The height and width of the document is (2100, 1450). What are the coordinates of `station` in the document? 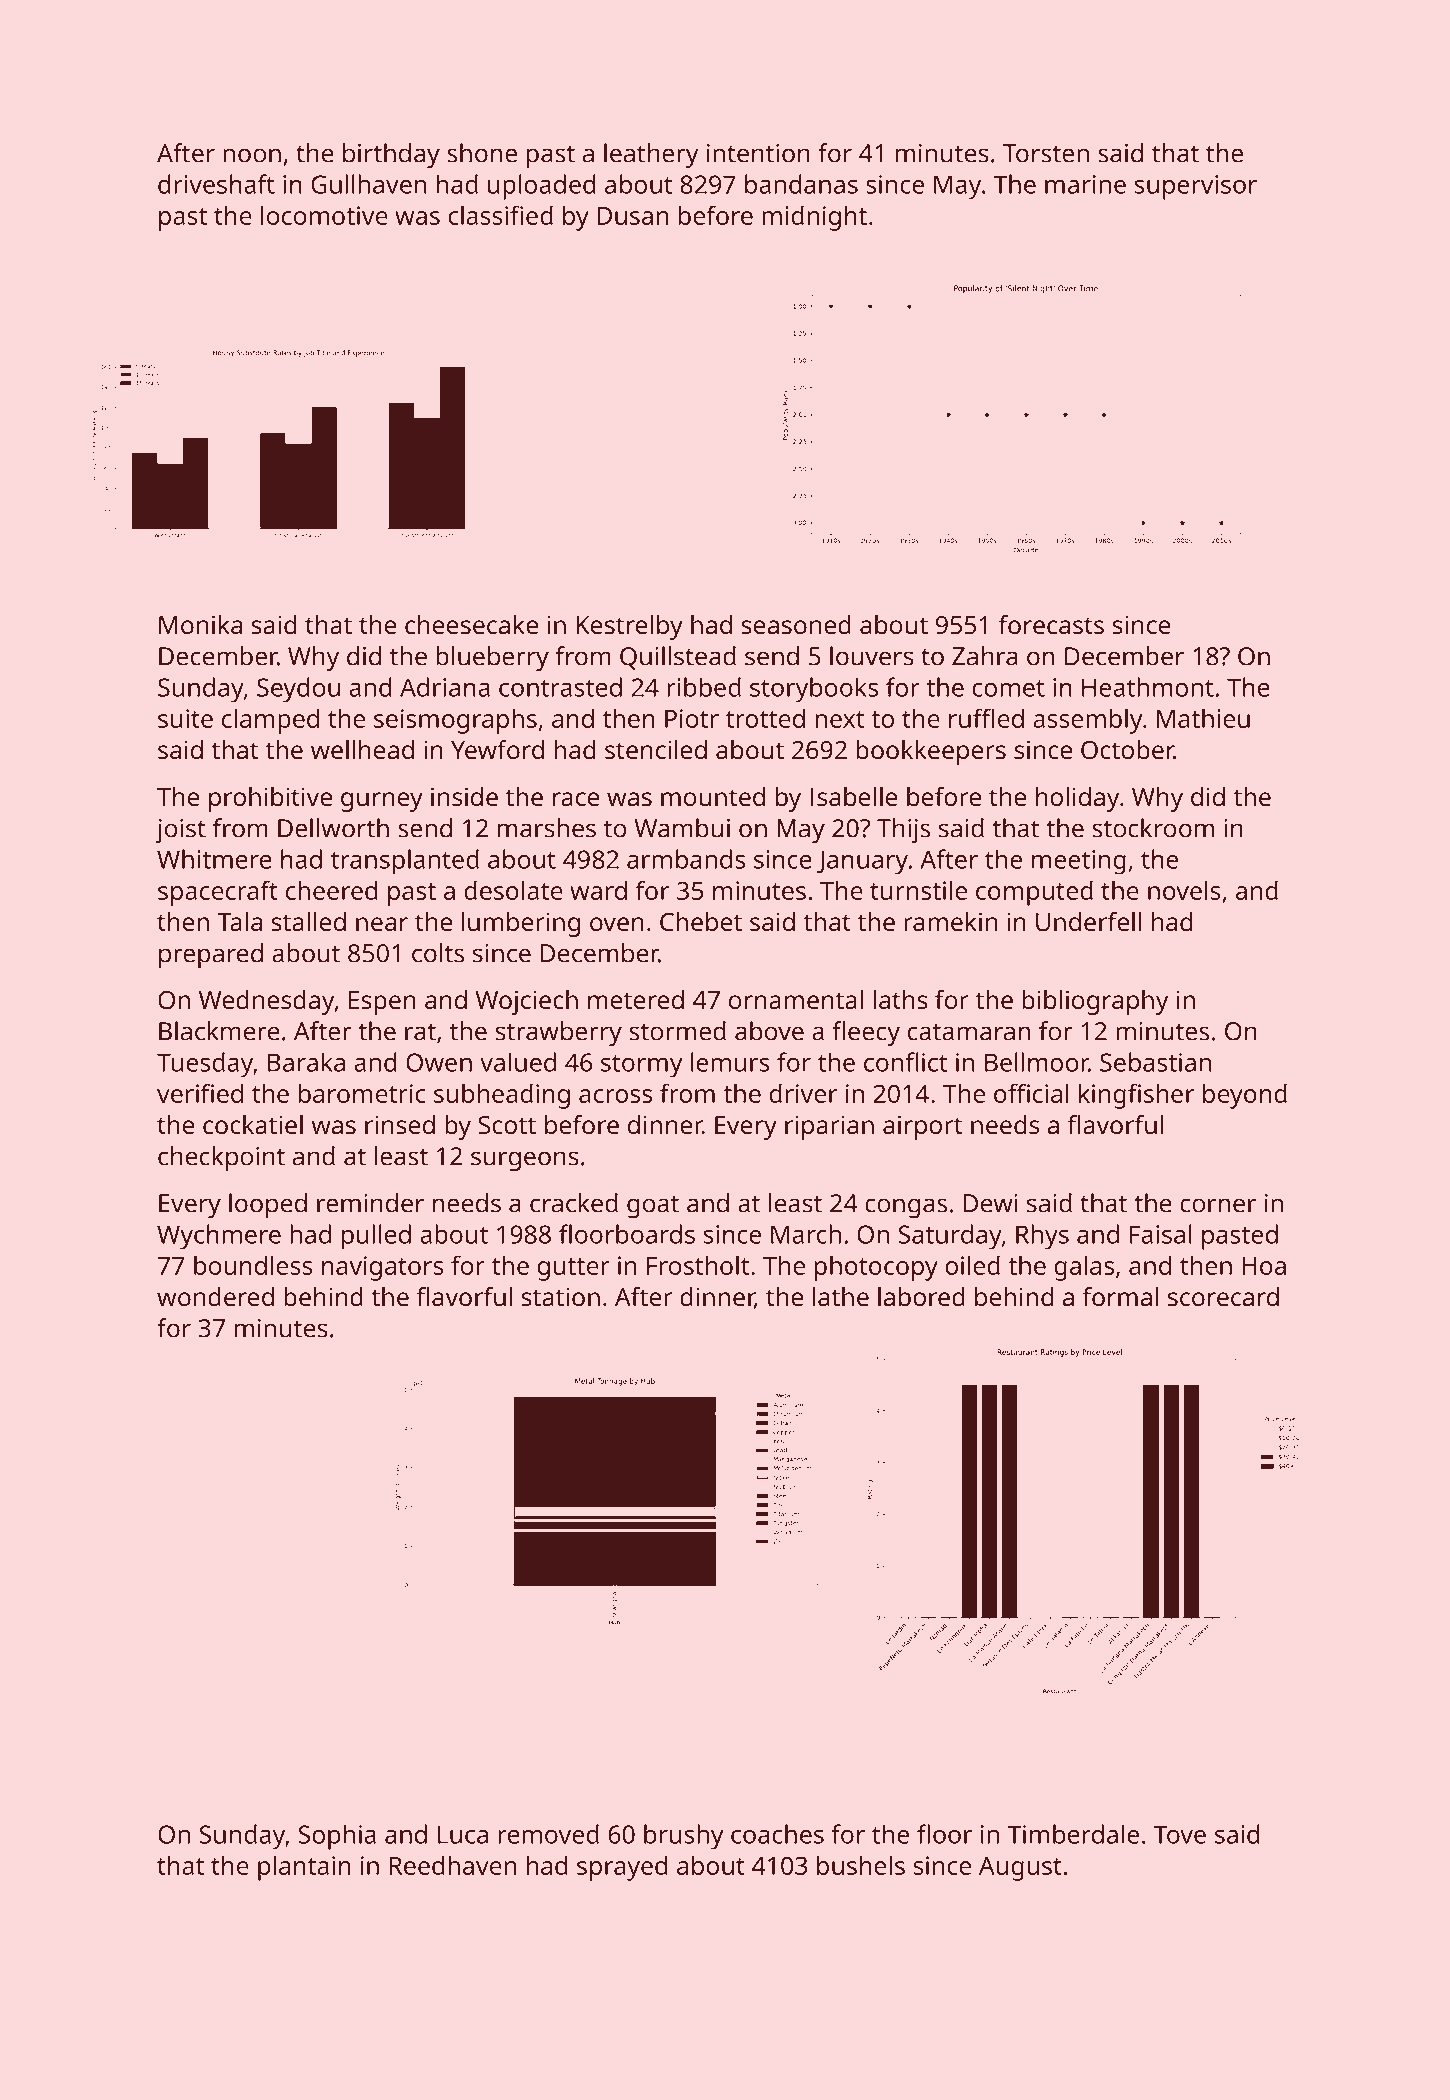 It's located at (560, 1296).
